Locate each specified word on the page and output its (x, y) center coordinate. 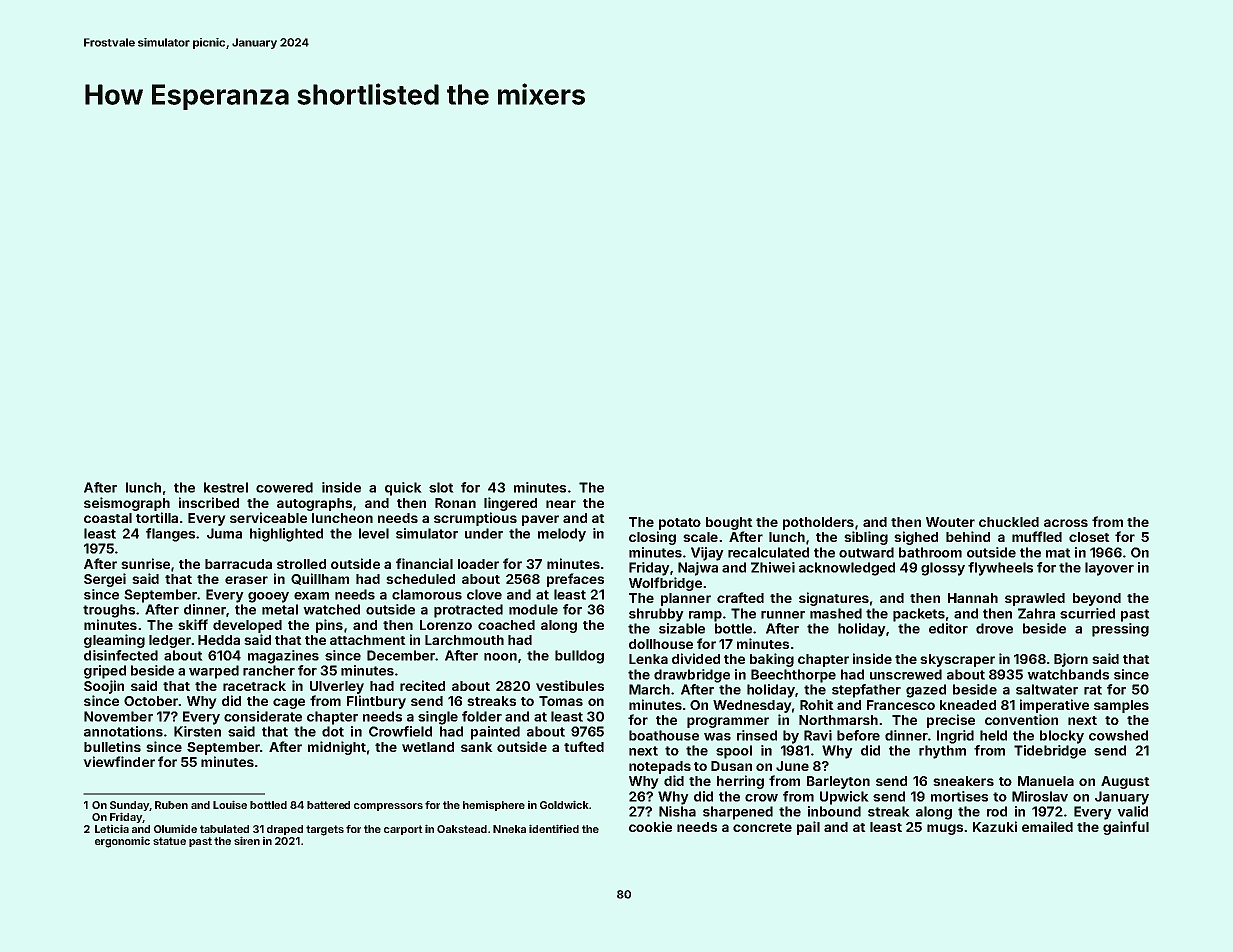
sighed (916, 538)
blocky (1062, 737)
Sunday (129, 806)
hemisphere (494, 806)
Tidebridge (1050, 752)
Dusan (731, 766)
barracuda (238, 564)
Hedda (219, 640)
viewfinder (119, 761)
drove (994, 628)
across (1066, 523)
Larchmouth (464, 640)
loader (478, 564)
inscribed (209, 502)
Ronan (455, 503)
